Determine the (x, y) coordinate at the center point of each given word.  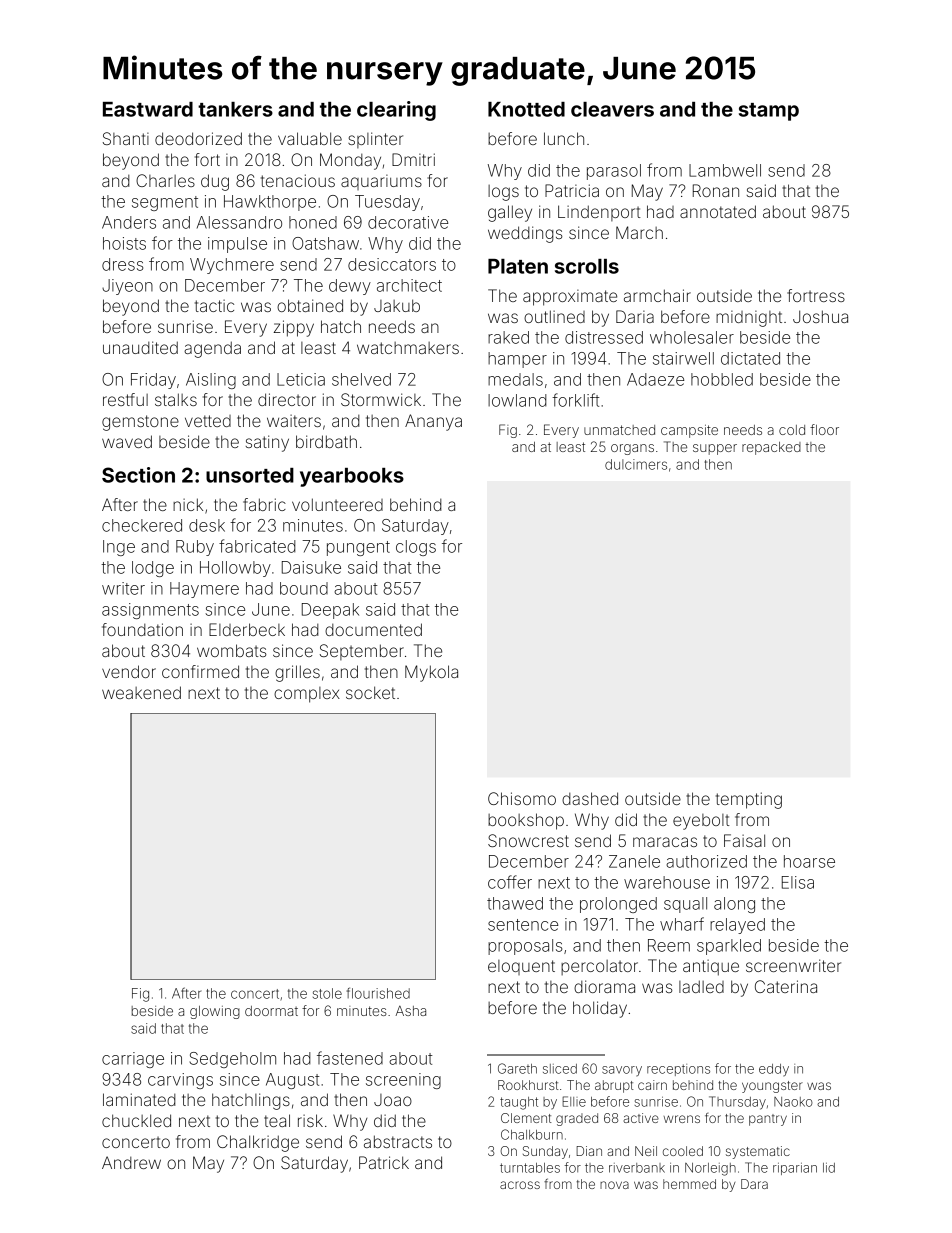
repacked (771, 448)
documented (373, 629)
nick (188, 504)
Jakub (397, 305)
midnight (749, 318)
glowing (215, 1012)
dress (122, 264)
